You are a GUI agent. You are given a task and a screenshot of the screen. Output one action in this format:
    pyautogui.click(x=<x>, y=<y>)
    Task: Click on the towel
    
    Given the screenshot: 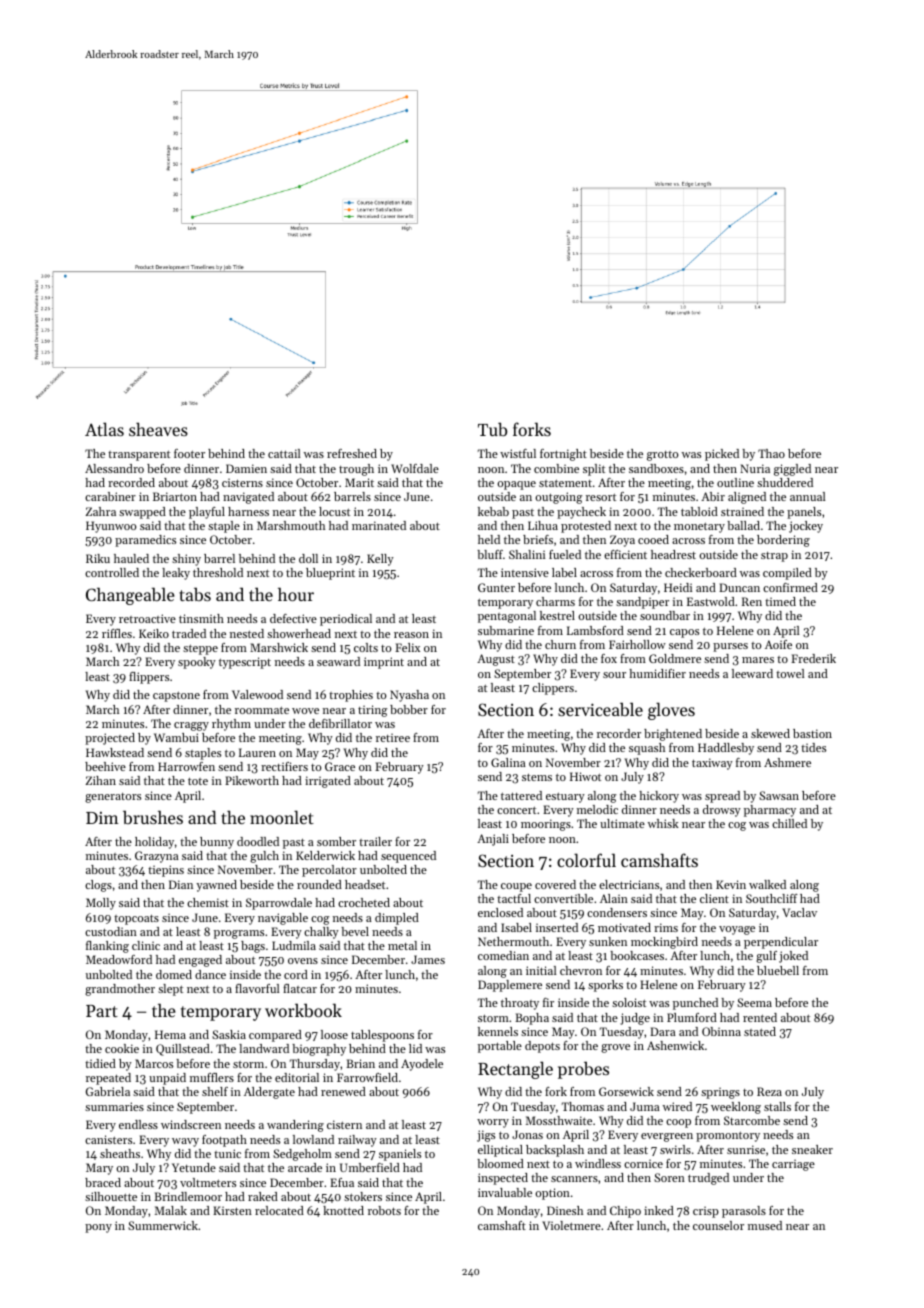 What is the action you would take?
    pyautogui.click(x=790, y=673)
